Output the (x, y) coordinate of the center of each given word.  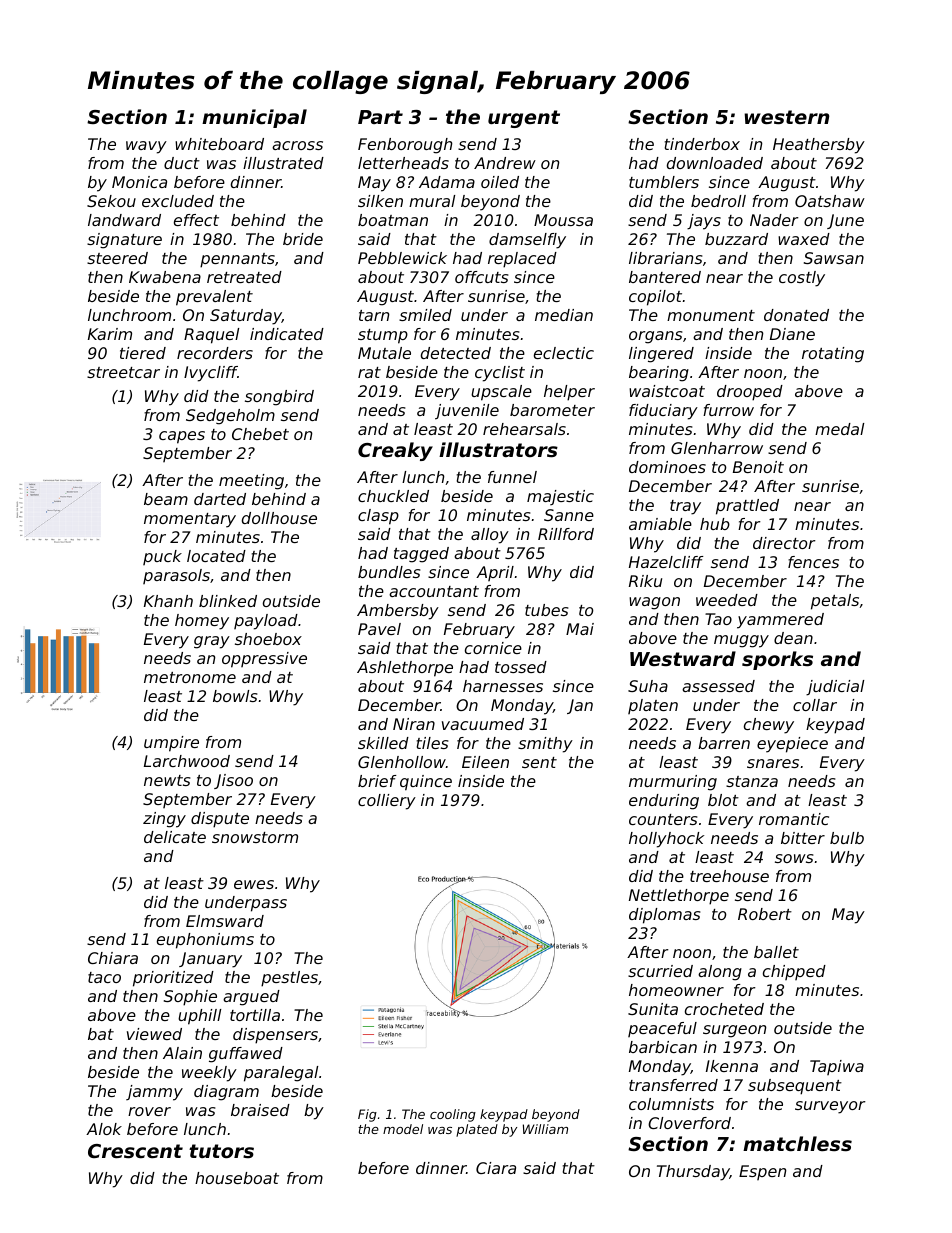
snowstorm (255, 837)
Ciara (496, 1168)
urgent (524, 119)
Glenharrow (717, 448)
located (216, 556)
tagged (421, 555)
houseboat (237, 1178)
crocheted (724, 1009)
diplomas (664, 916)
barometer (552, 410)
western (786, 117)
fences (813, 562)
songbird (279, 398)
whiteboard (219, 144)
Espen (763, 1172)
